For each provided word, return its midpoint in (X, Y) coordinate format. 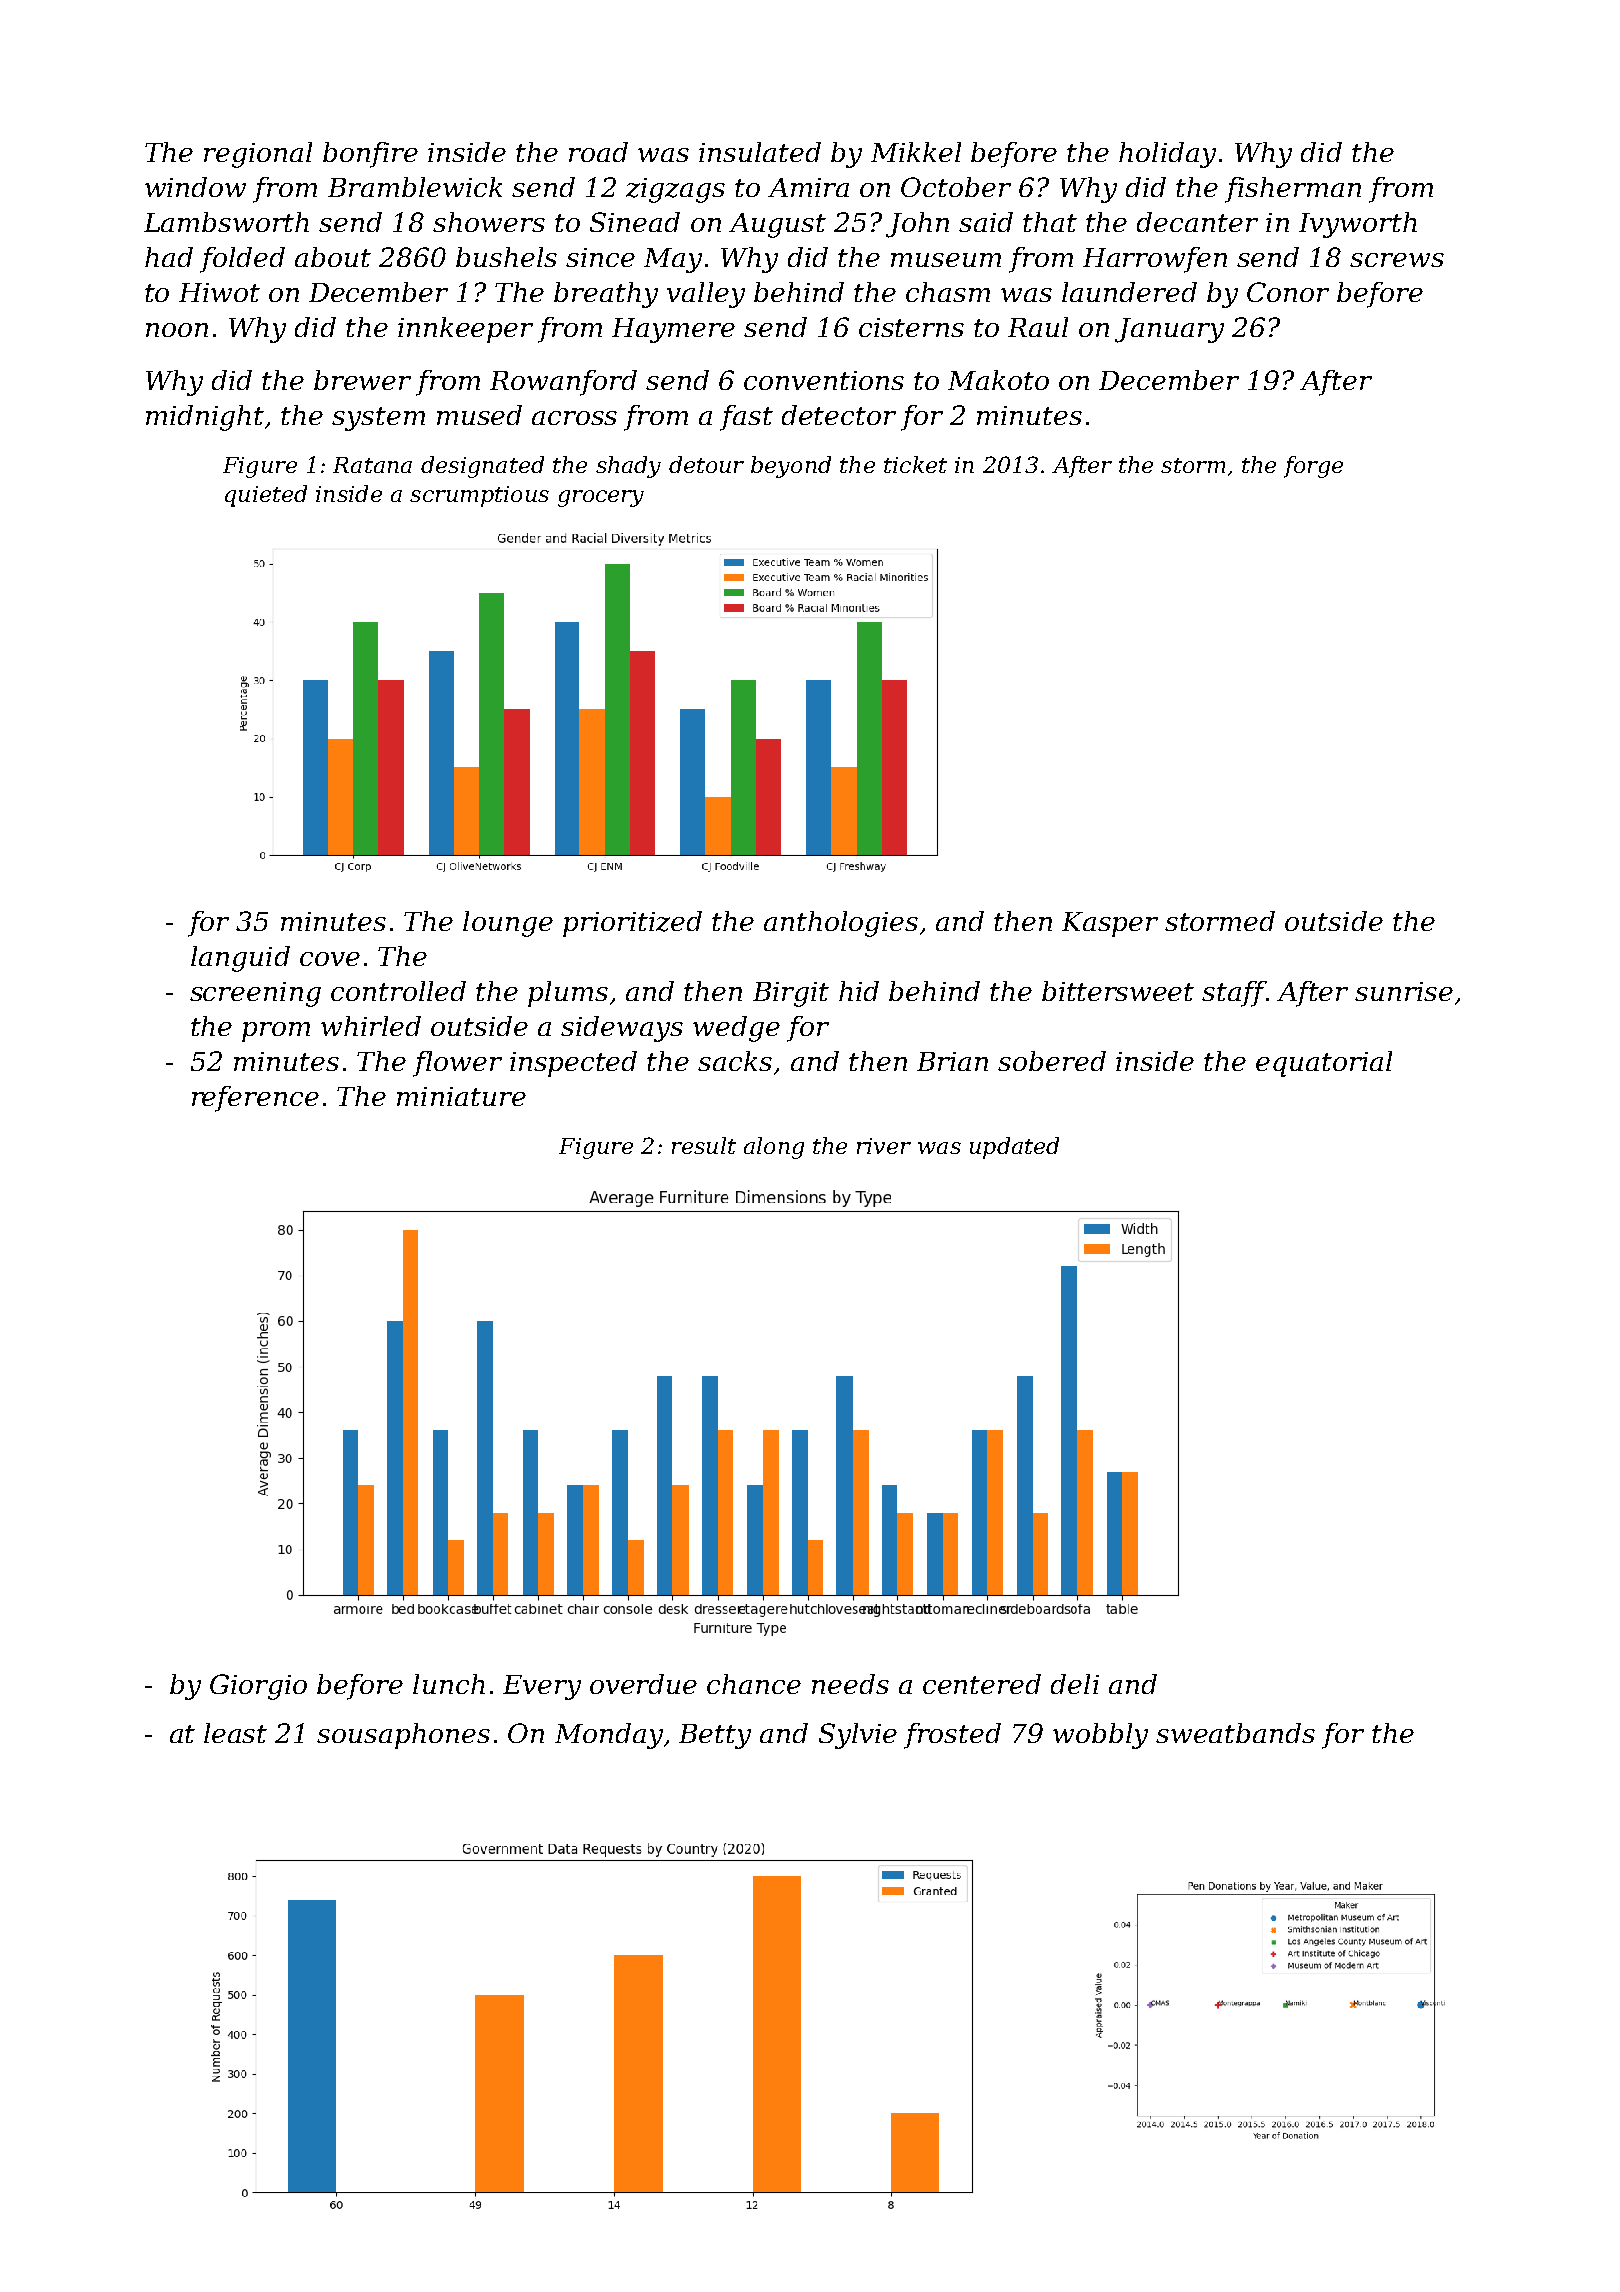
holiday (1167, 155)
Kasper (1110, 924)
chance (754, 1684)
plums (568, 994)
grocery (601, 498)
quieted (266, 496)
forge (1313, 467)
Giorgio (258, 1687)
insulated (760, 152)
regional (258, 155)
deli (1075, 1684)
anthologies (841, 924)
